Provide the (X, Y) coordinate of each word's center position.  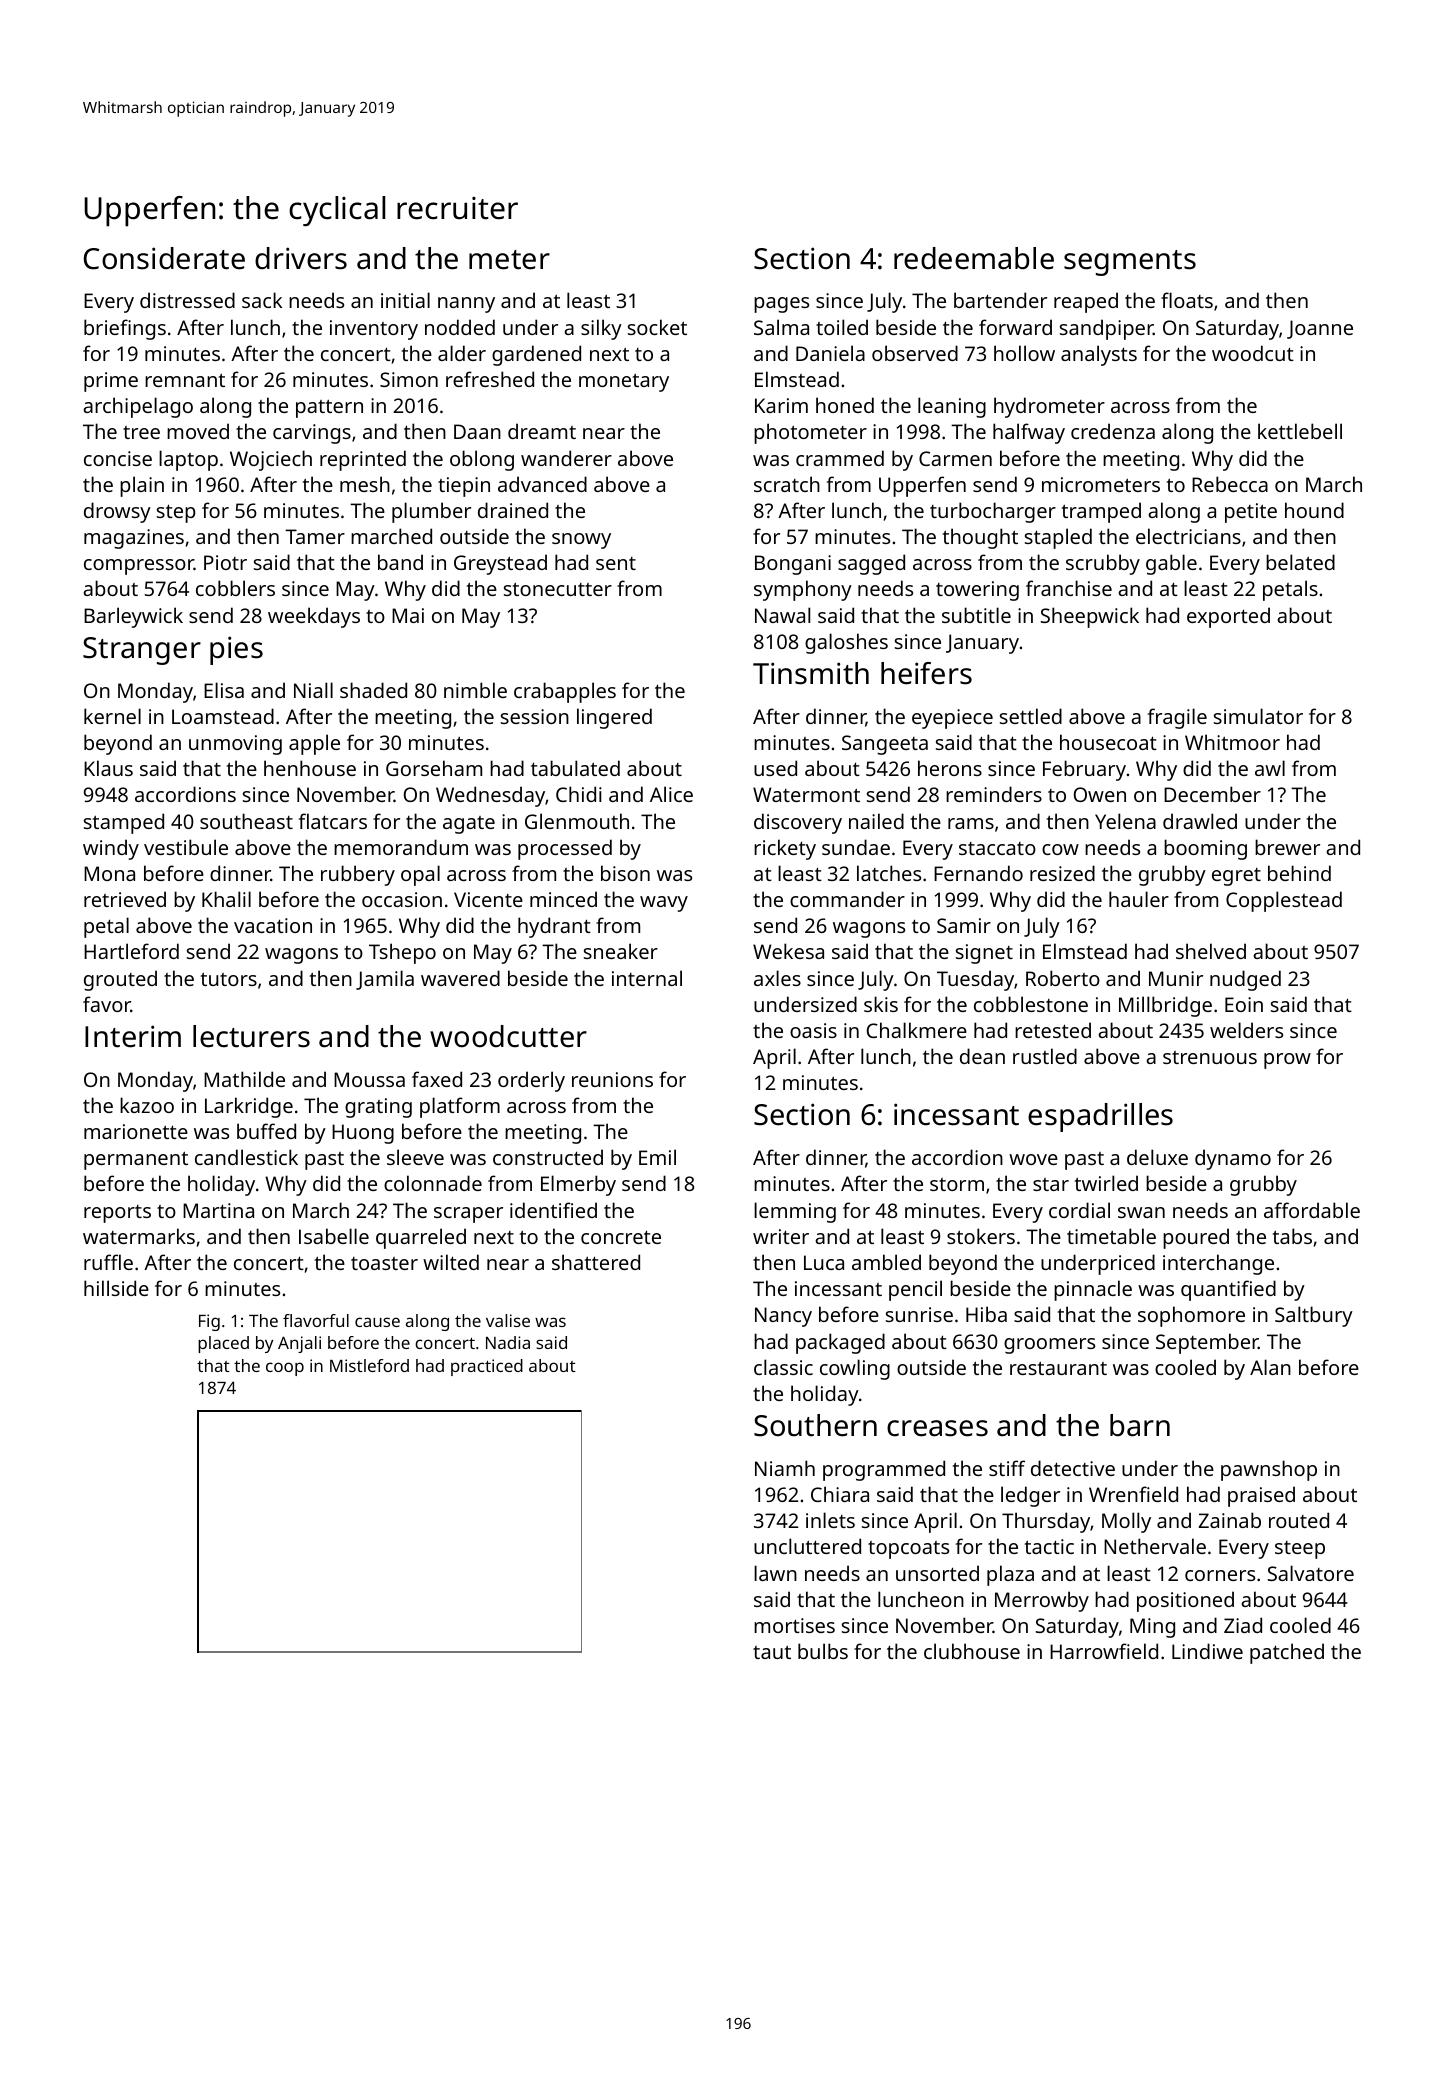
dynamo (1233, 1159)
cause (377, 1322)
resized (1062, 873)
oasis (813, 1030)
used (775, 768)
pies (236, 650)
